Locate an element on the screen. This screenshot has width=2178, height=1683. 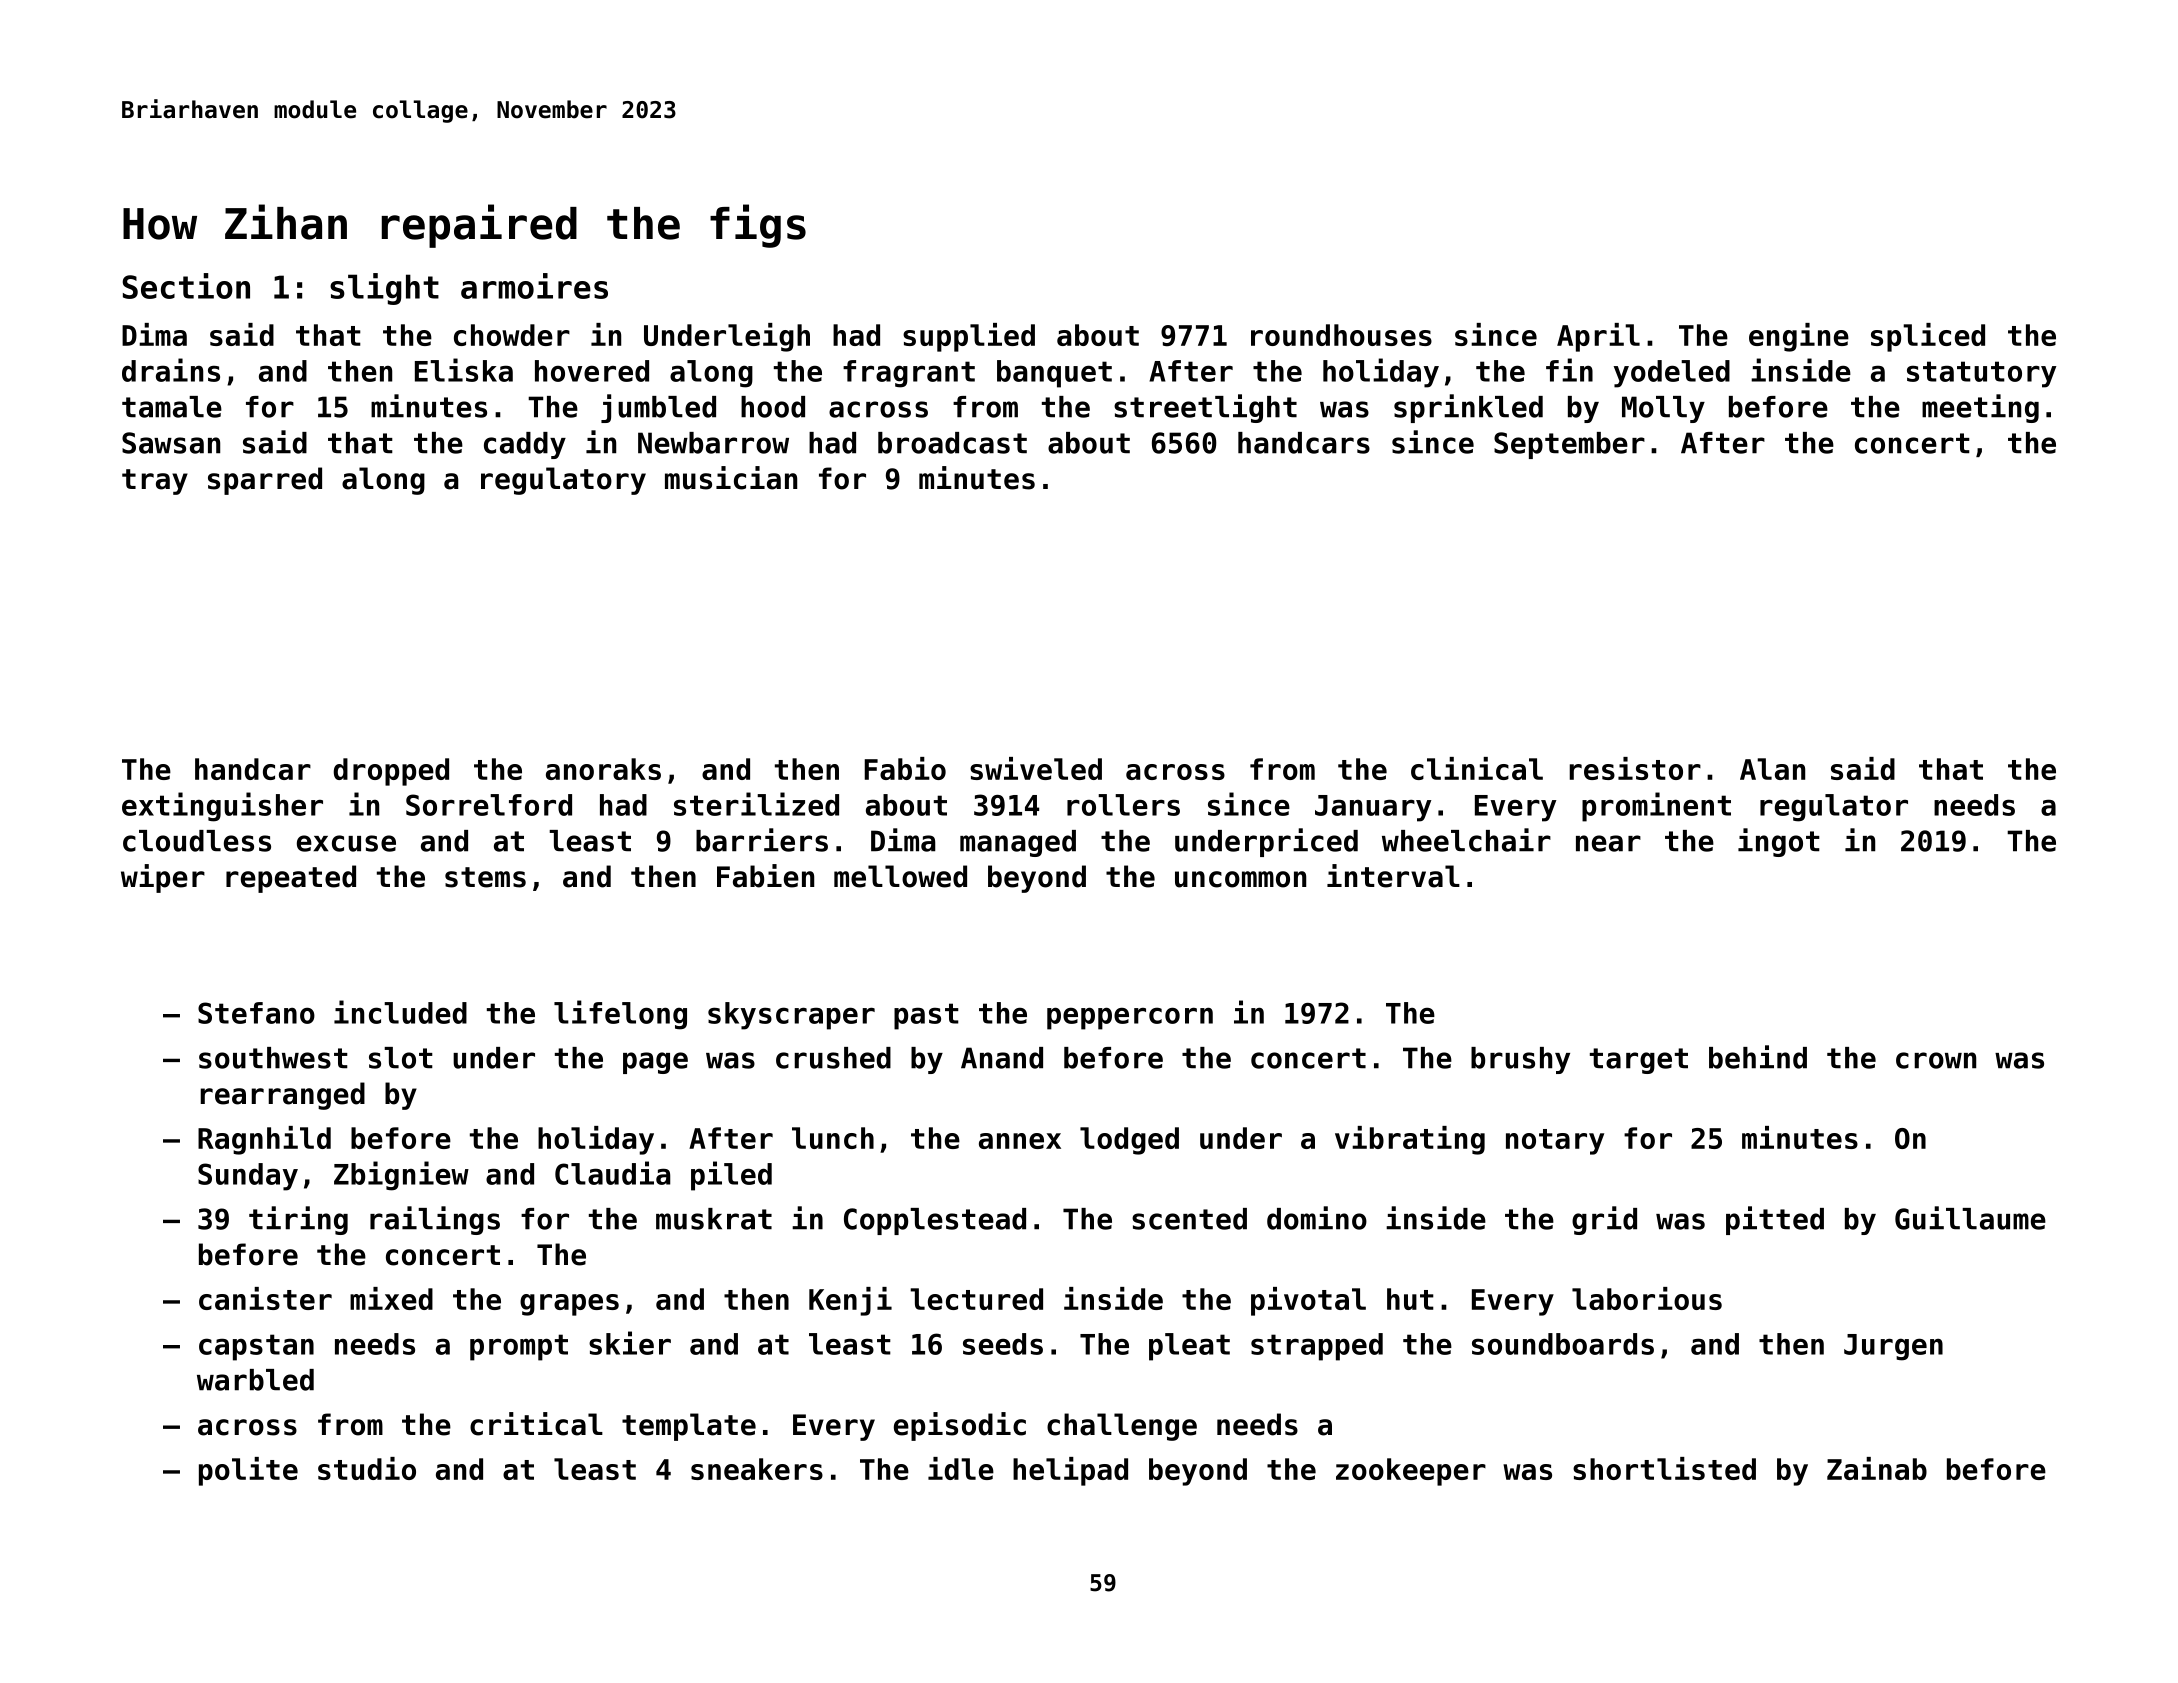
template is located at coordinates (689, 1427).
